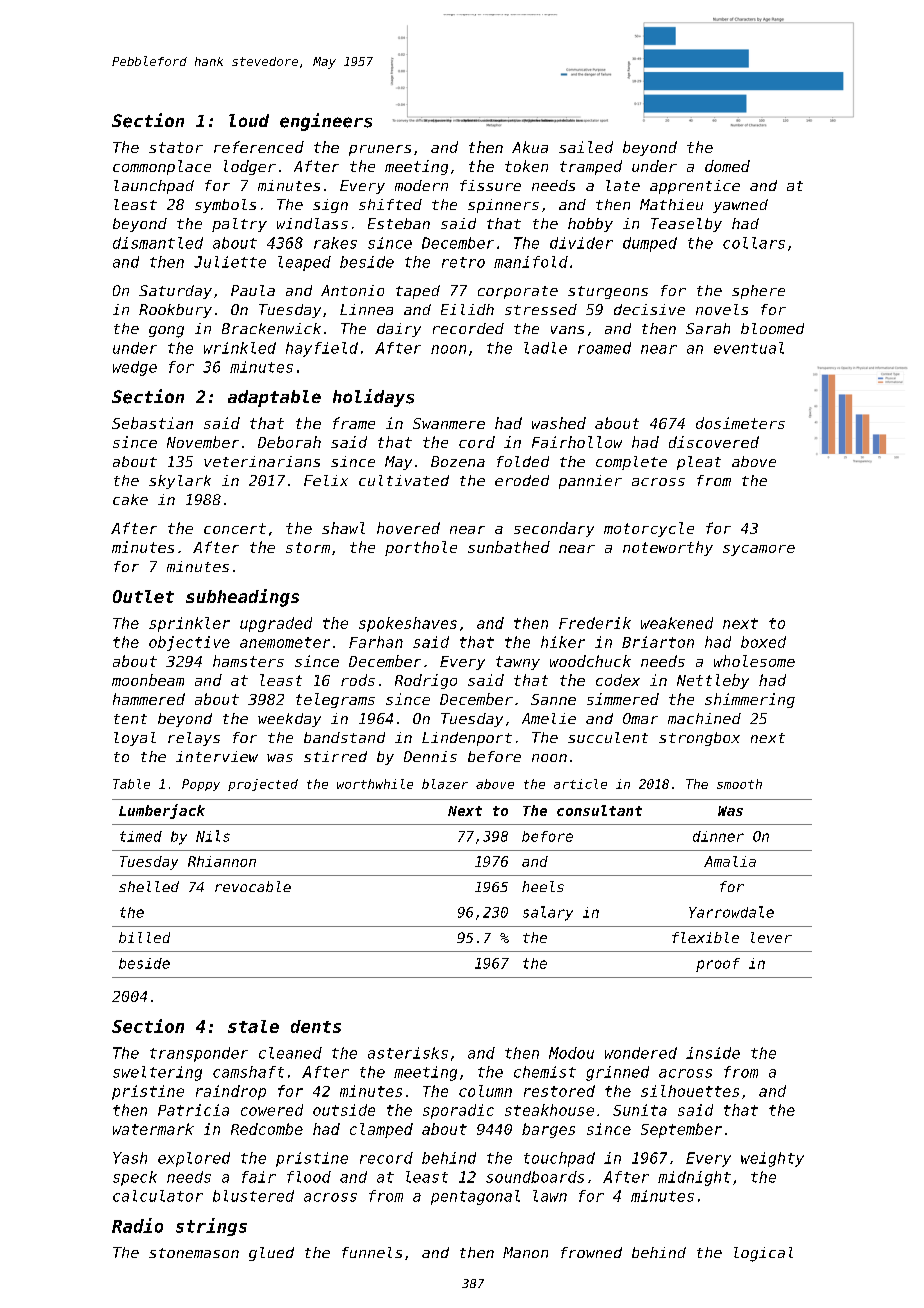 The width and height of the page is (924, 1308). Describe the element at coordinates (699, 463) in the page. I see `pleat` at that location.
